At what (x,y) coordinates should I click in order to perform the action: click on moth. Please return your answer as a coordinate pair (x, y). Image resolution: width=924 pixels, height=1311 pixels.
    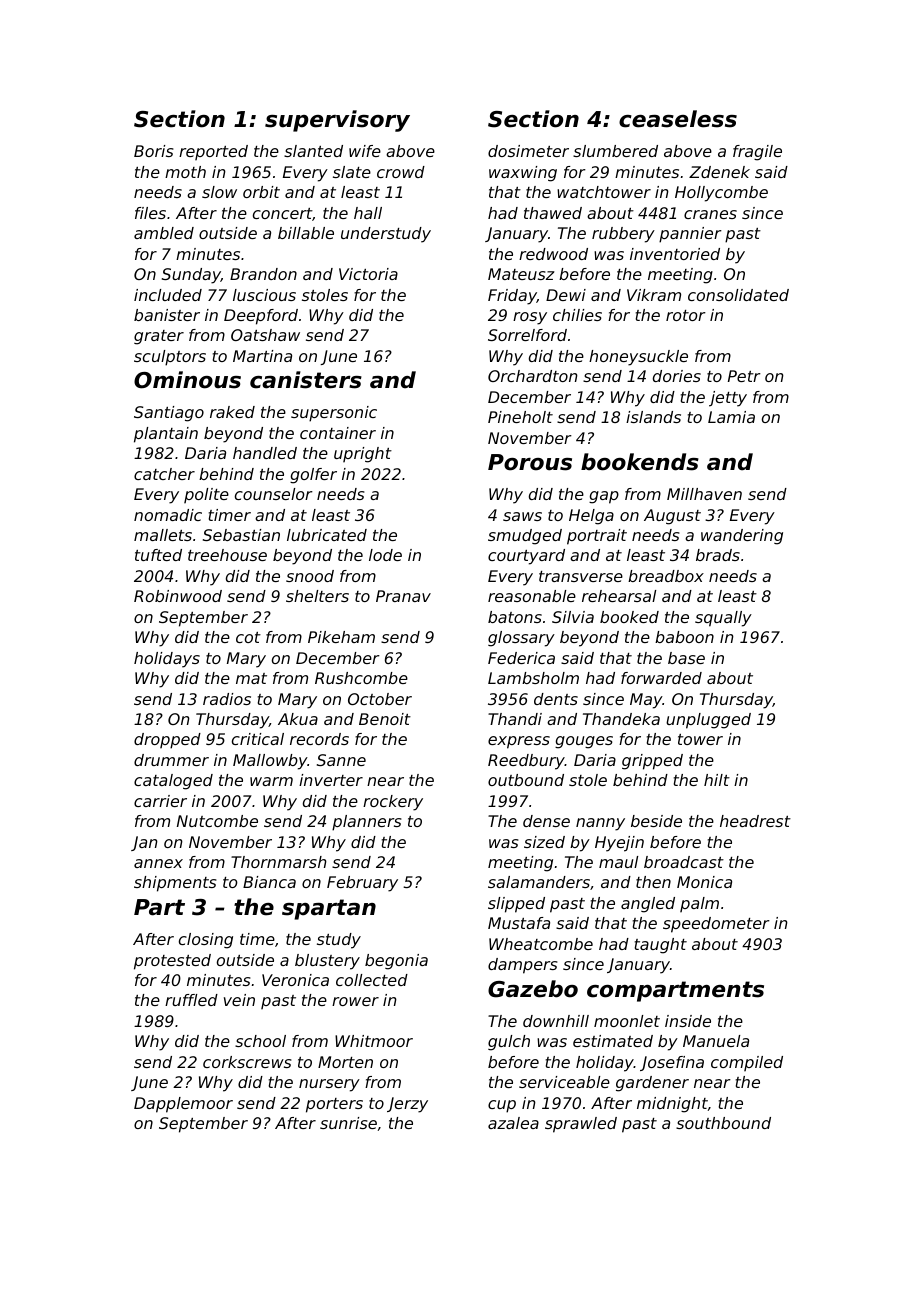
    Looking at the image, I should click on (185, 172).
